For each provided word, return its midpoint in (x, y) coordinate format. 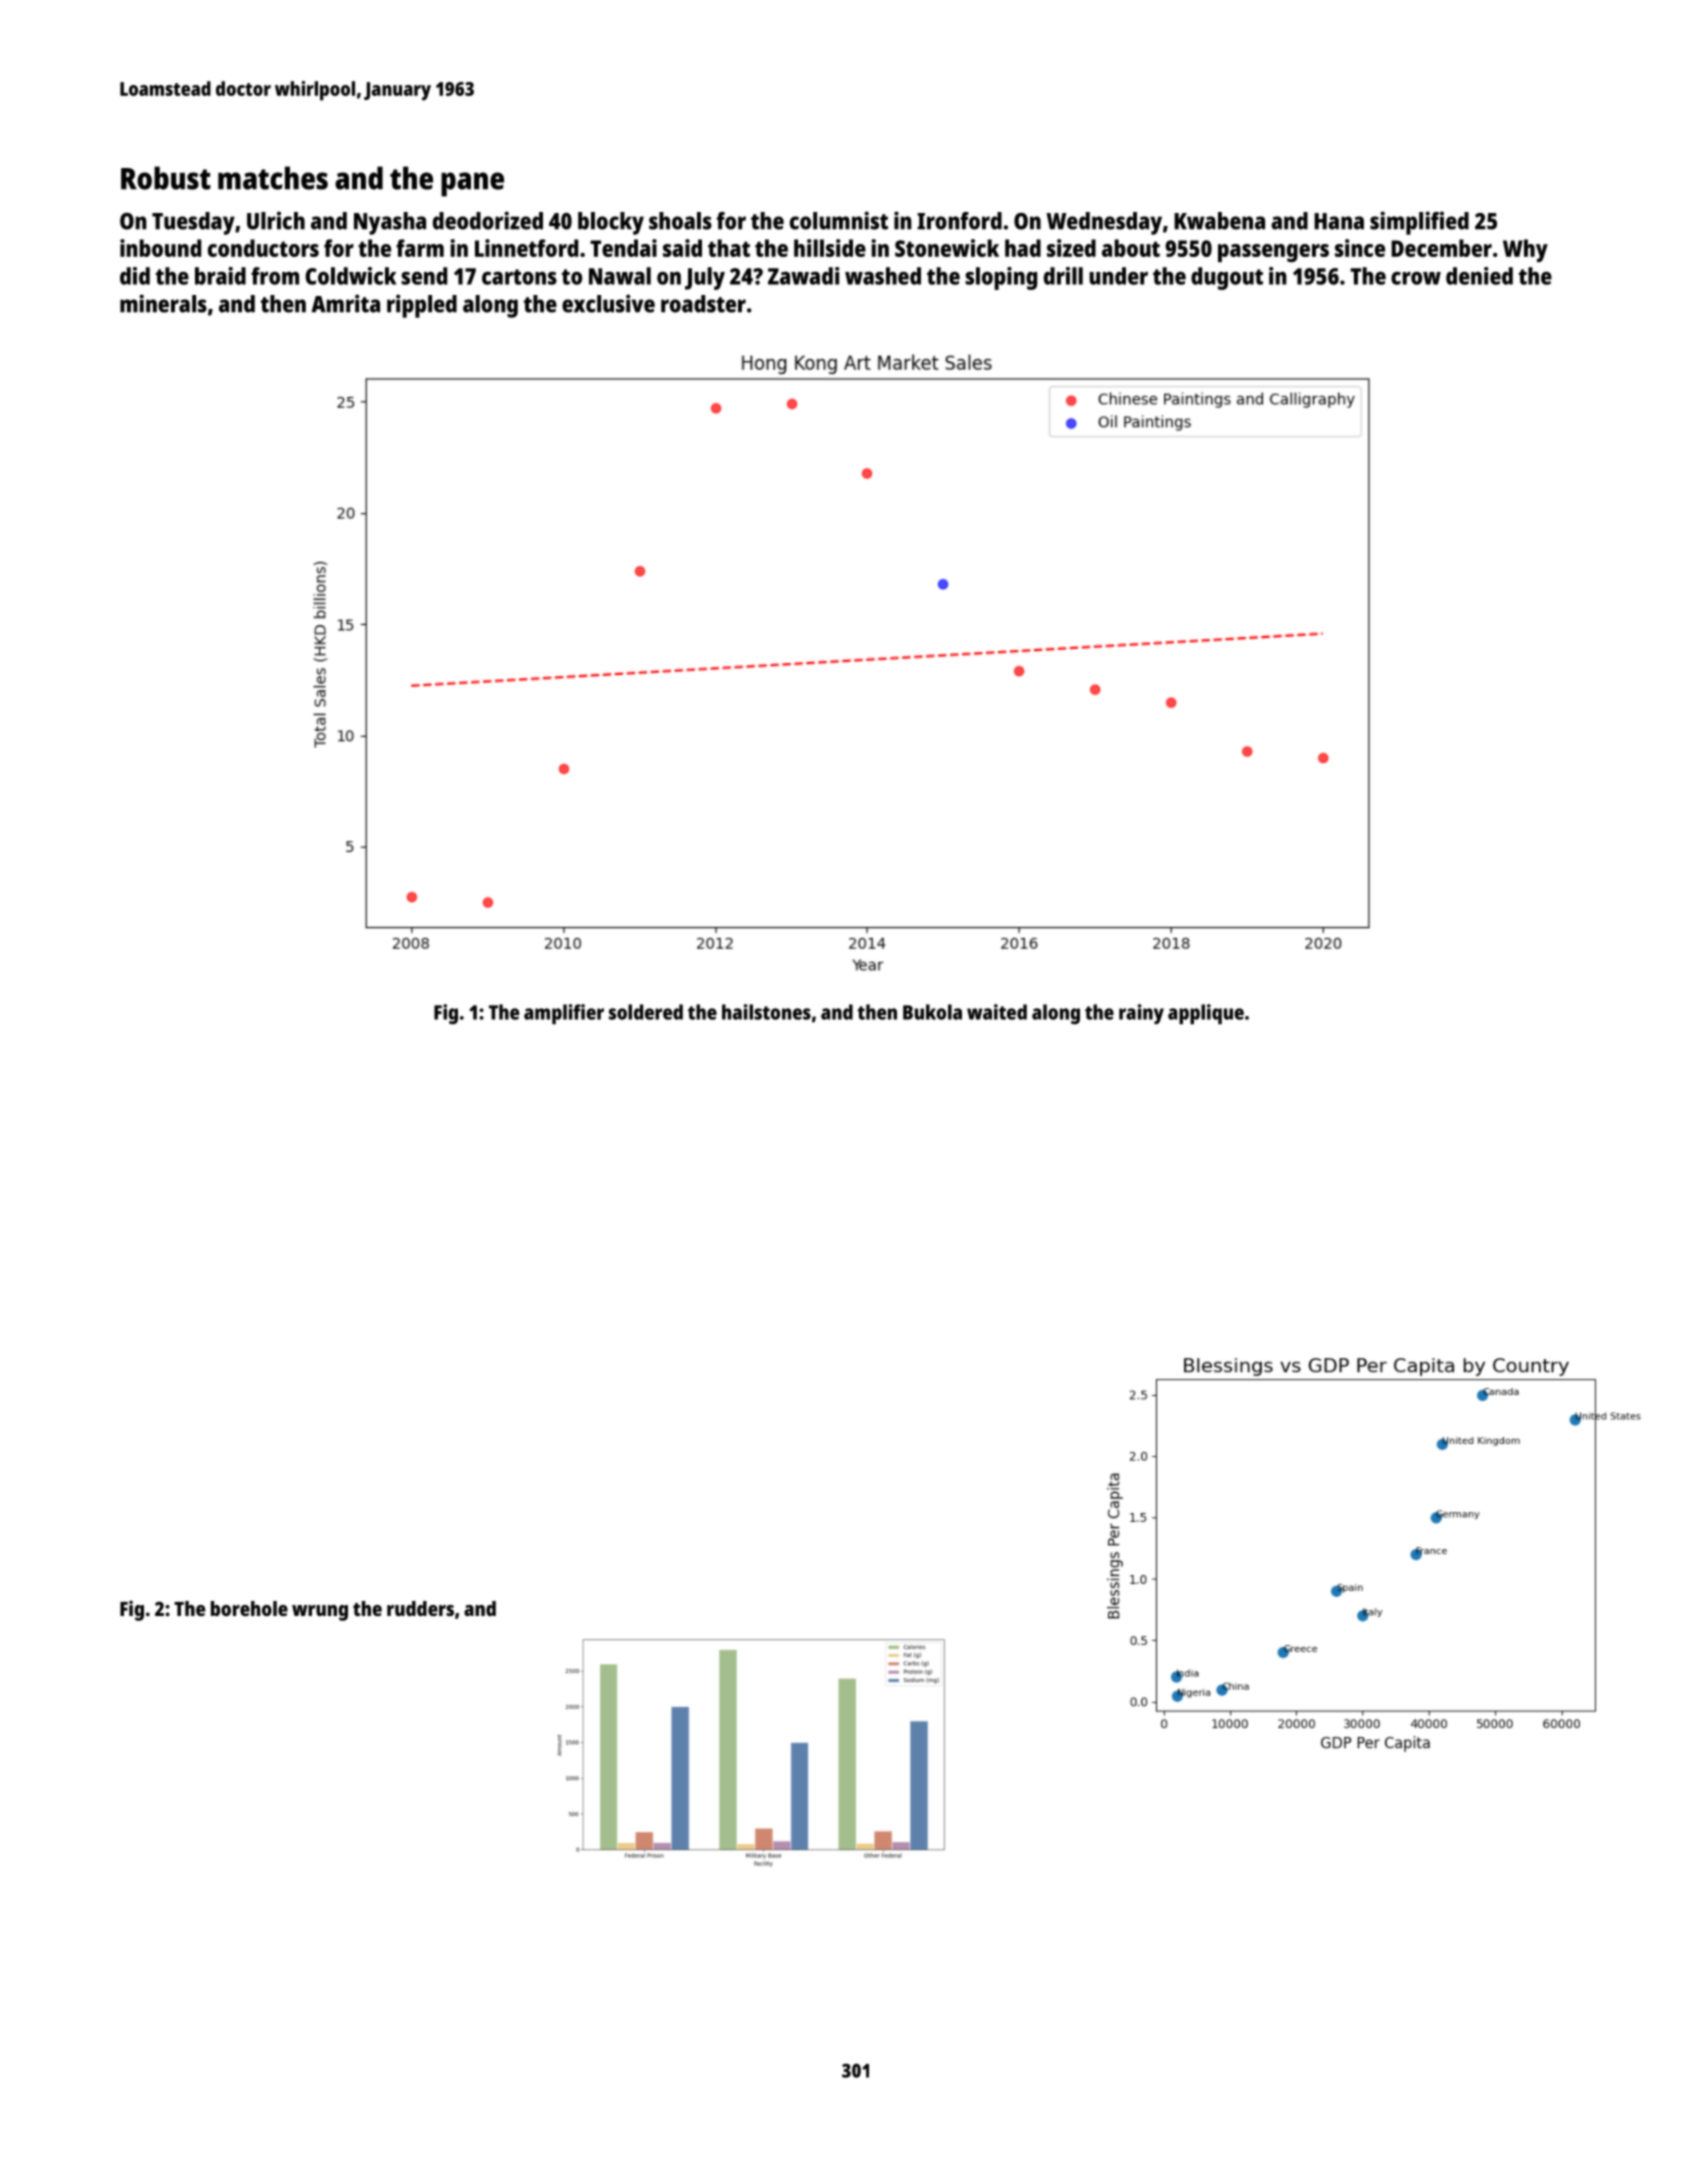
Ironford (959, 221)
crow (1416, 278)
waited (997, 1012)
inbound (160, 248)
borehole (249, 1608)
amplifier (564, 1014)
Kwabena (1219, 221)
